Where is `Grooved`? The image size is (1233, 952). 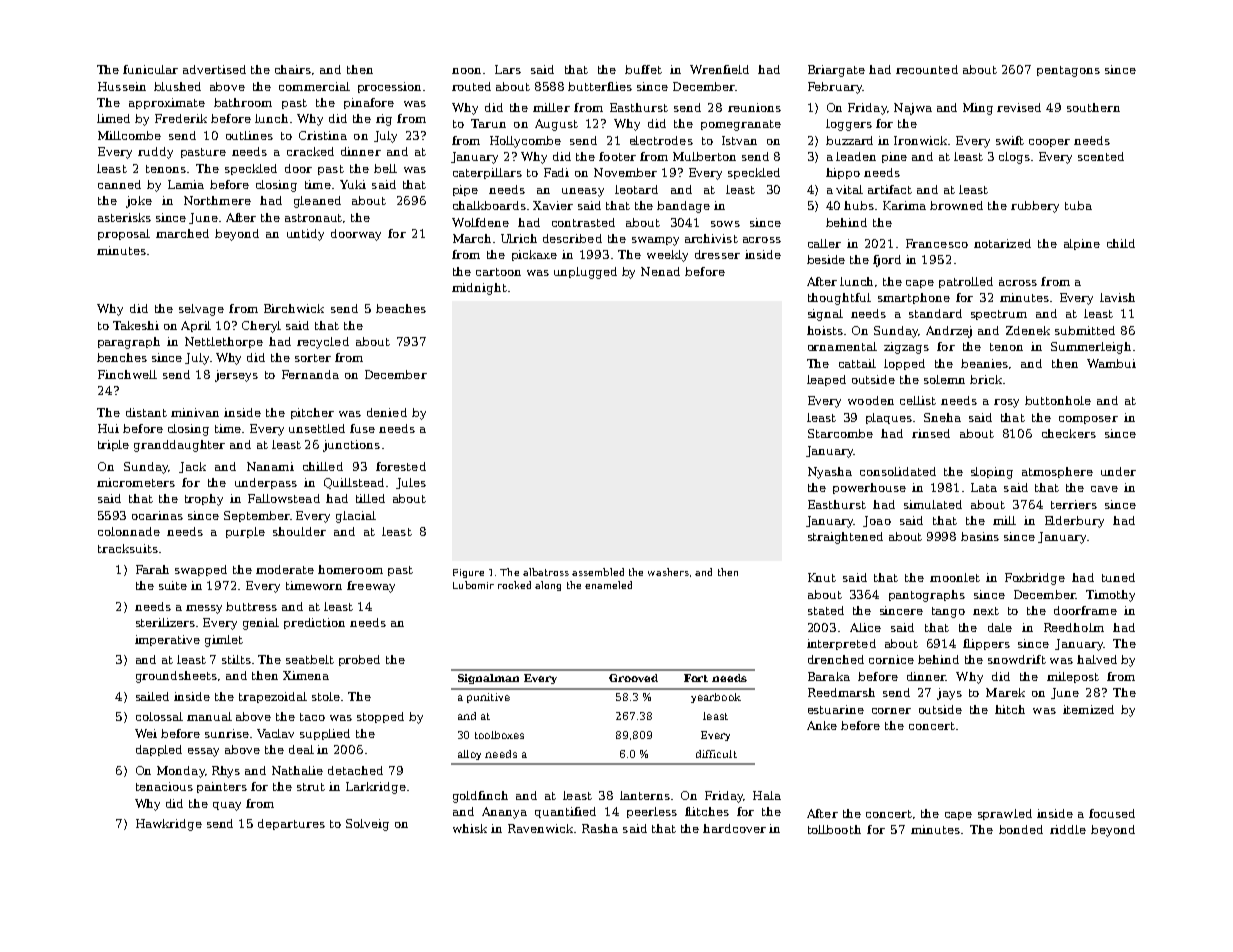
Grooved is located at coordinates (633, 678).
